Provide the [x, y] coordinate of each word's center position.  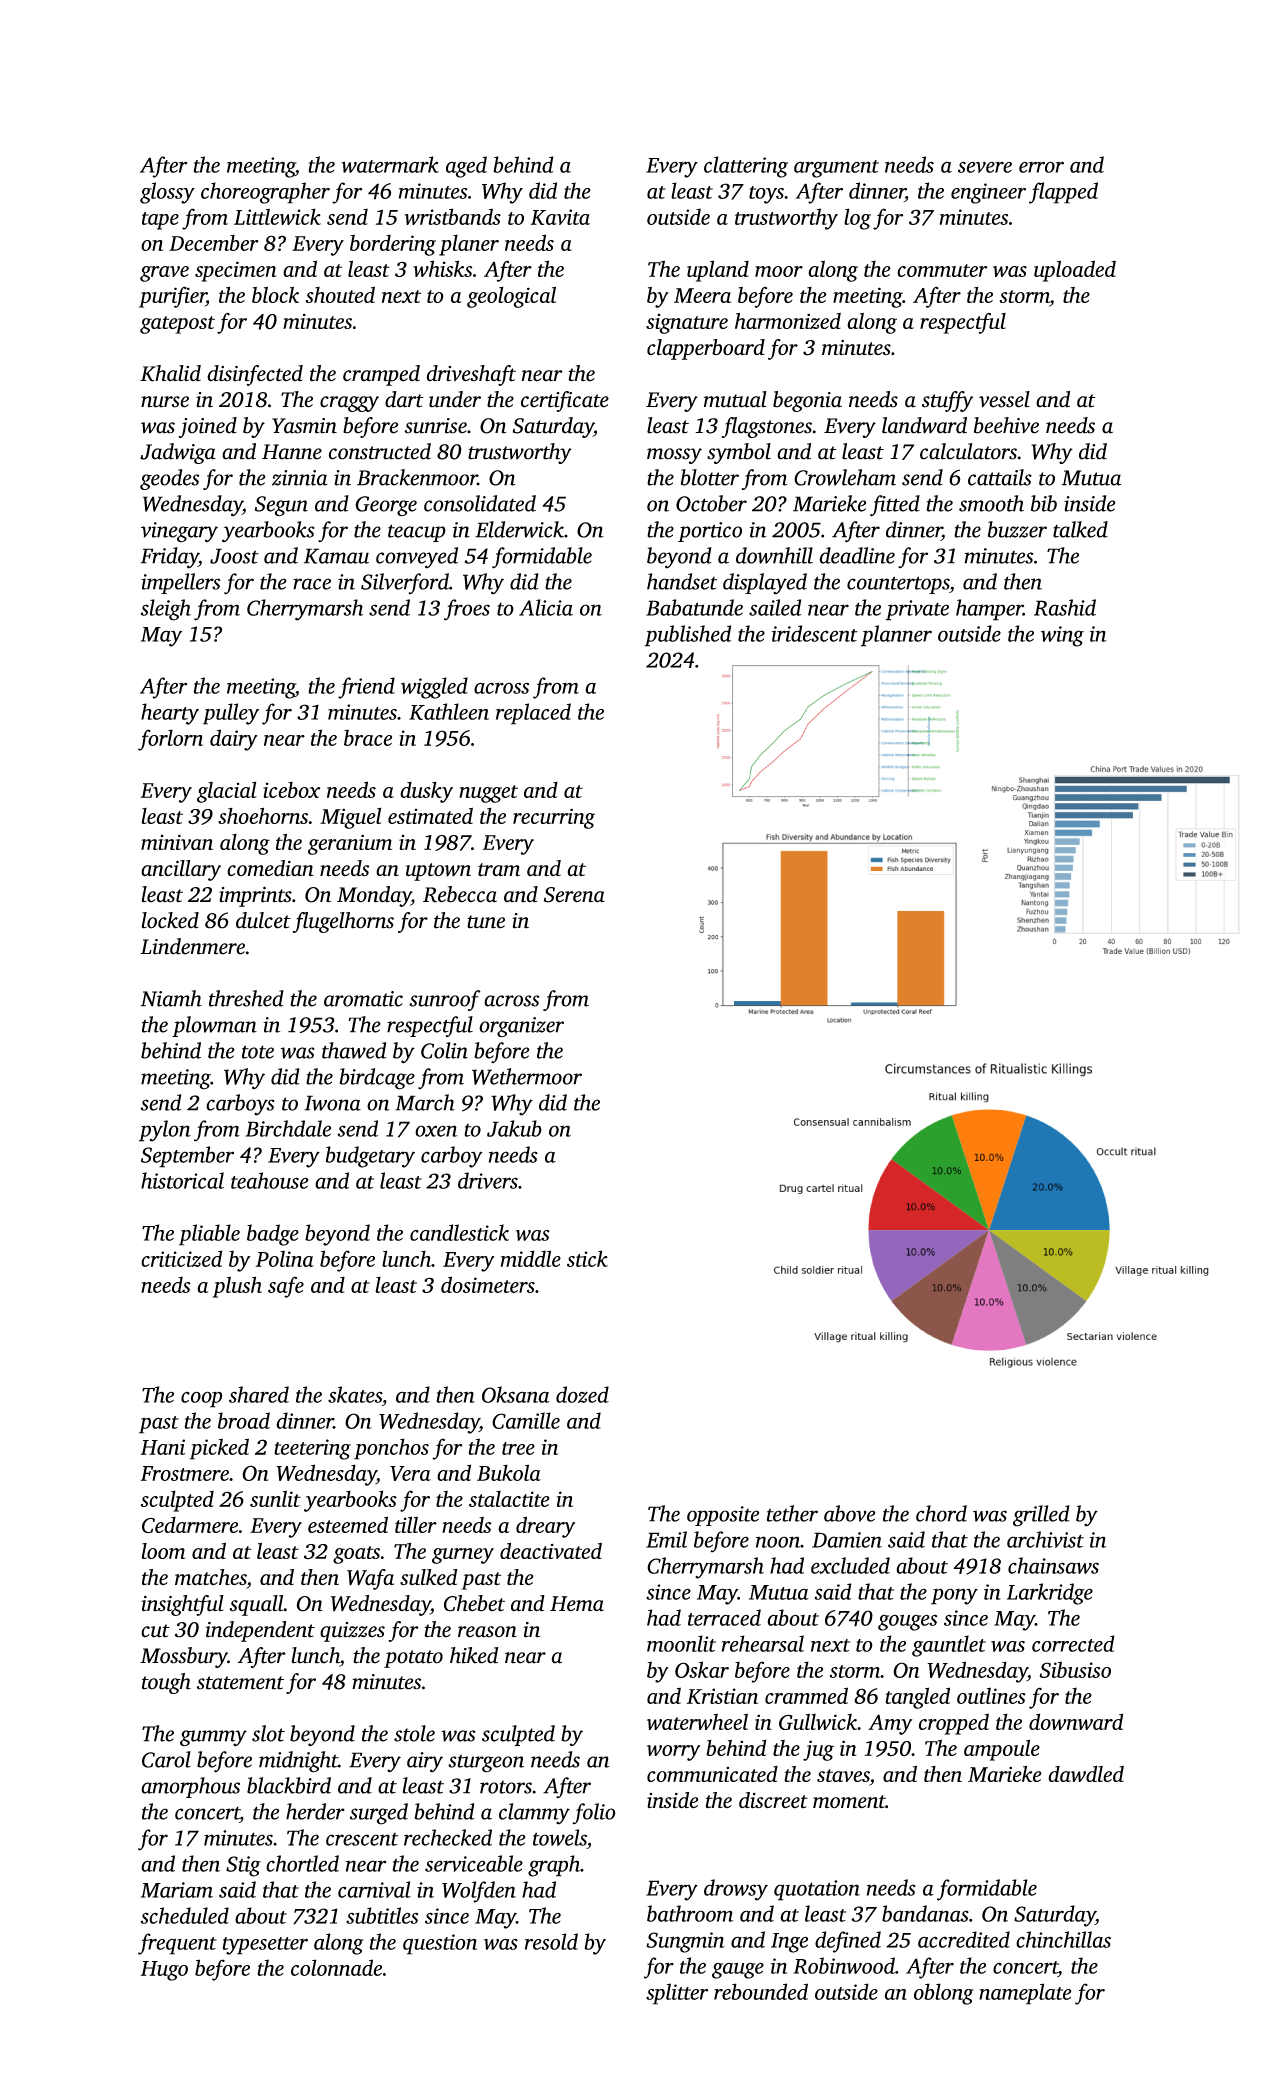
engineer [988, 193]
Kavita [560, 217]
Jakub [514, 1128]
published [687, 636]
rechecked [448, 1837]
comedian [270, 868]
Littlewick [277, 216]
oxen [436, 1131]
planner [896, 636]
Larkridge [1050, 1594]
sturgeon [486, 1764]
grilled [1041, 1516]
